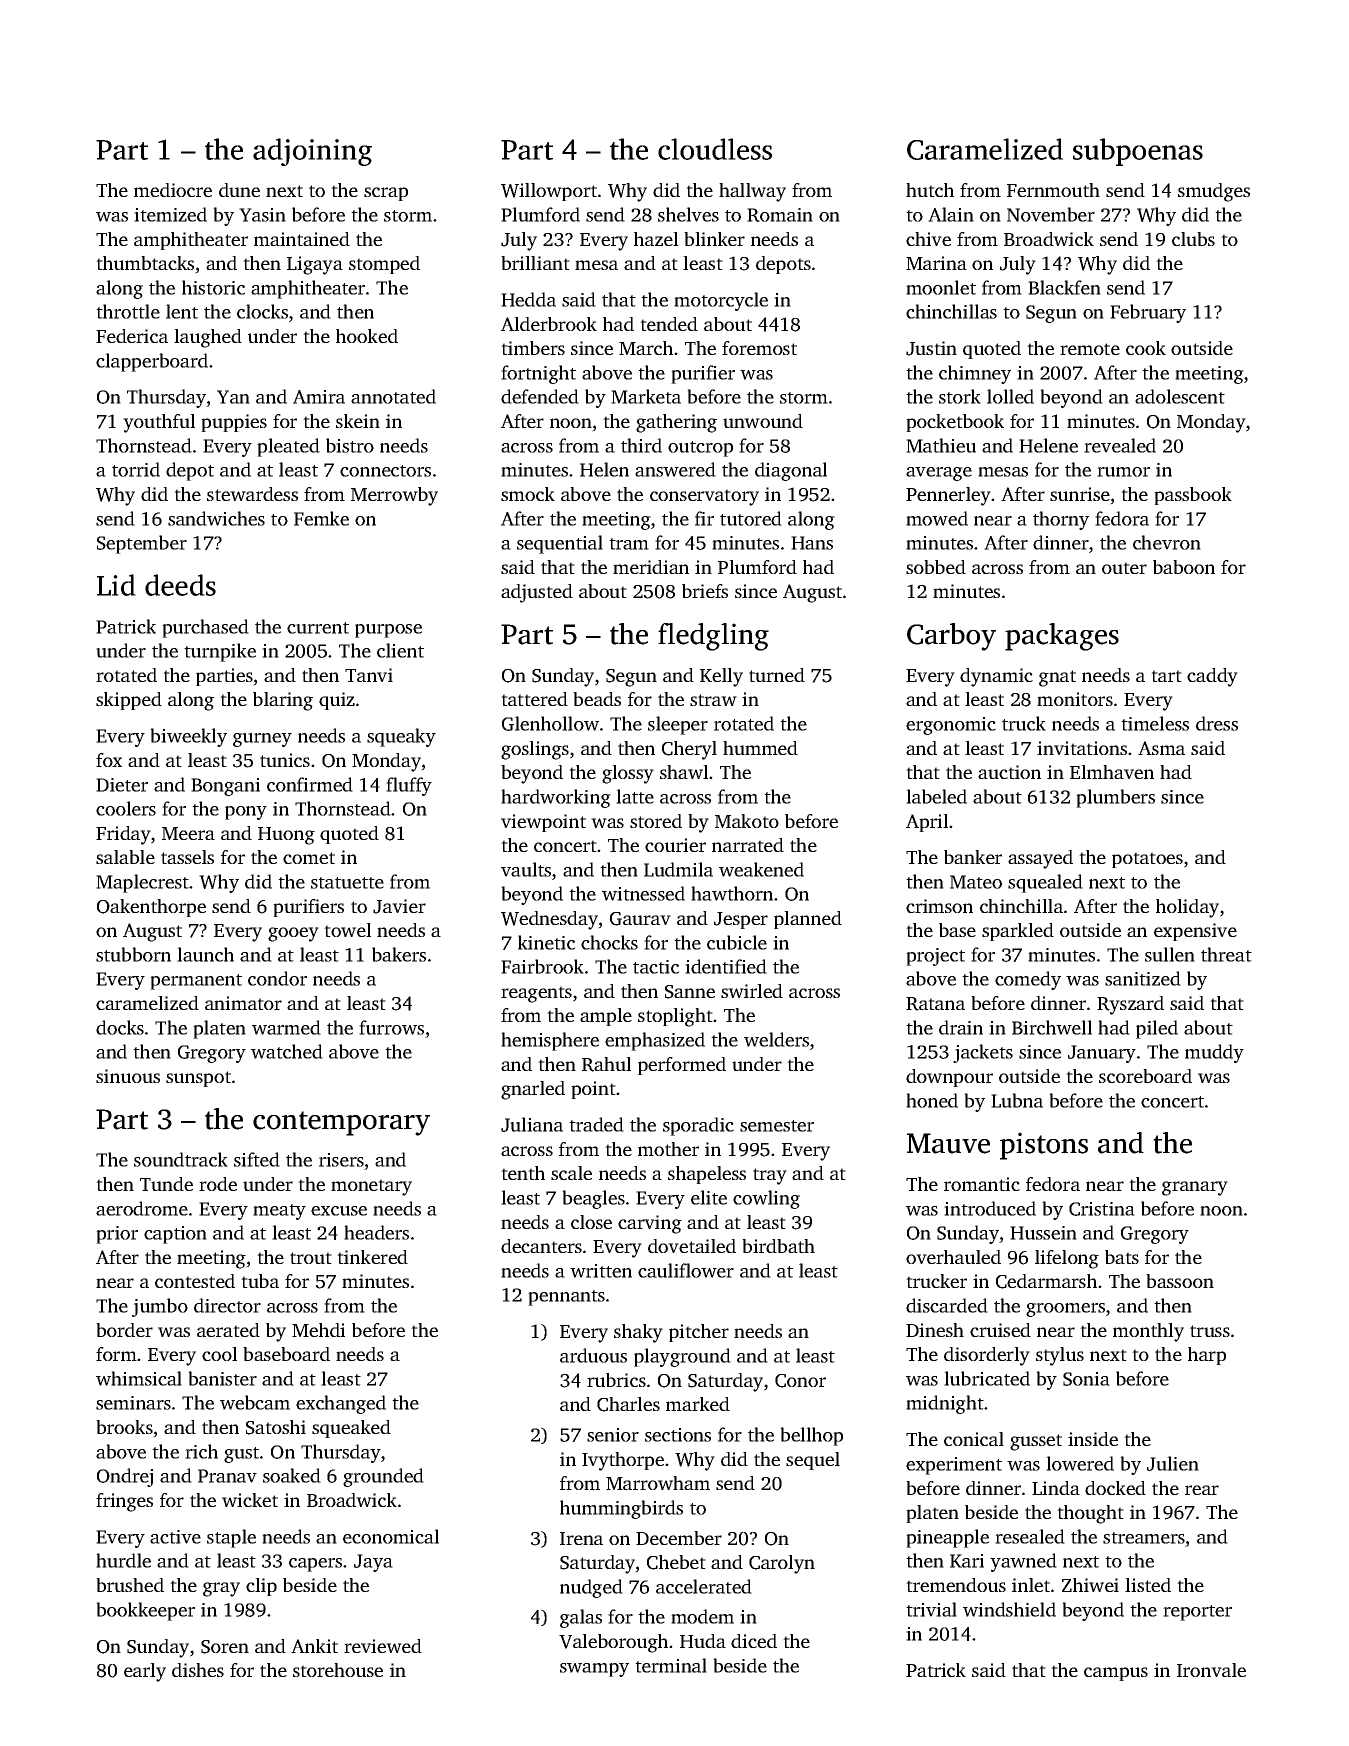 This image has height=1746, width=1349. I want to click on fox, so click(109, 760).
